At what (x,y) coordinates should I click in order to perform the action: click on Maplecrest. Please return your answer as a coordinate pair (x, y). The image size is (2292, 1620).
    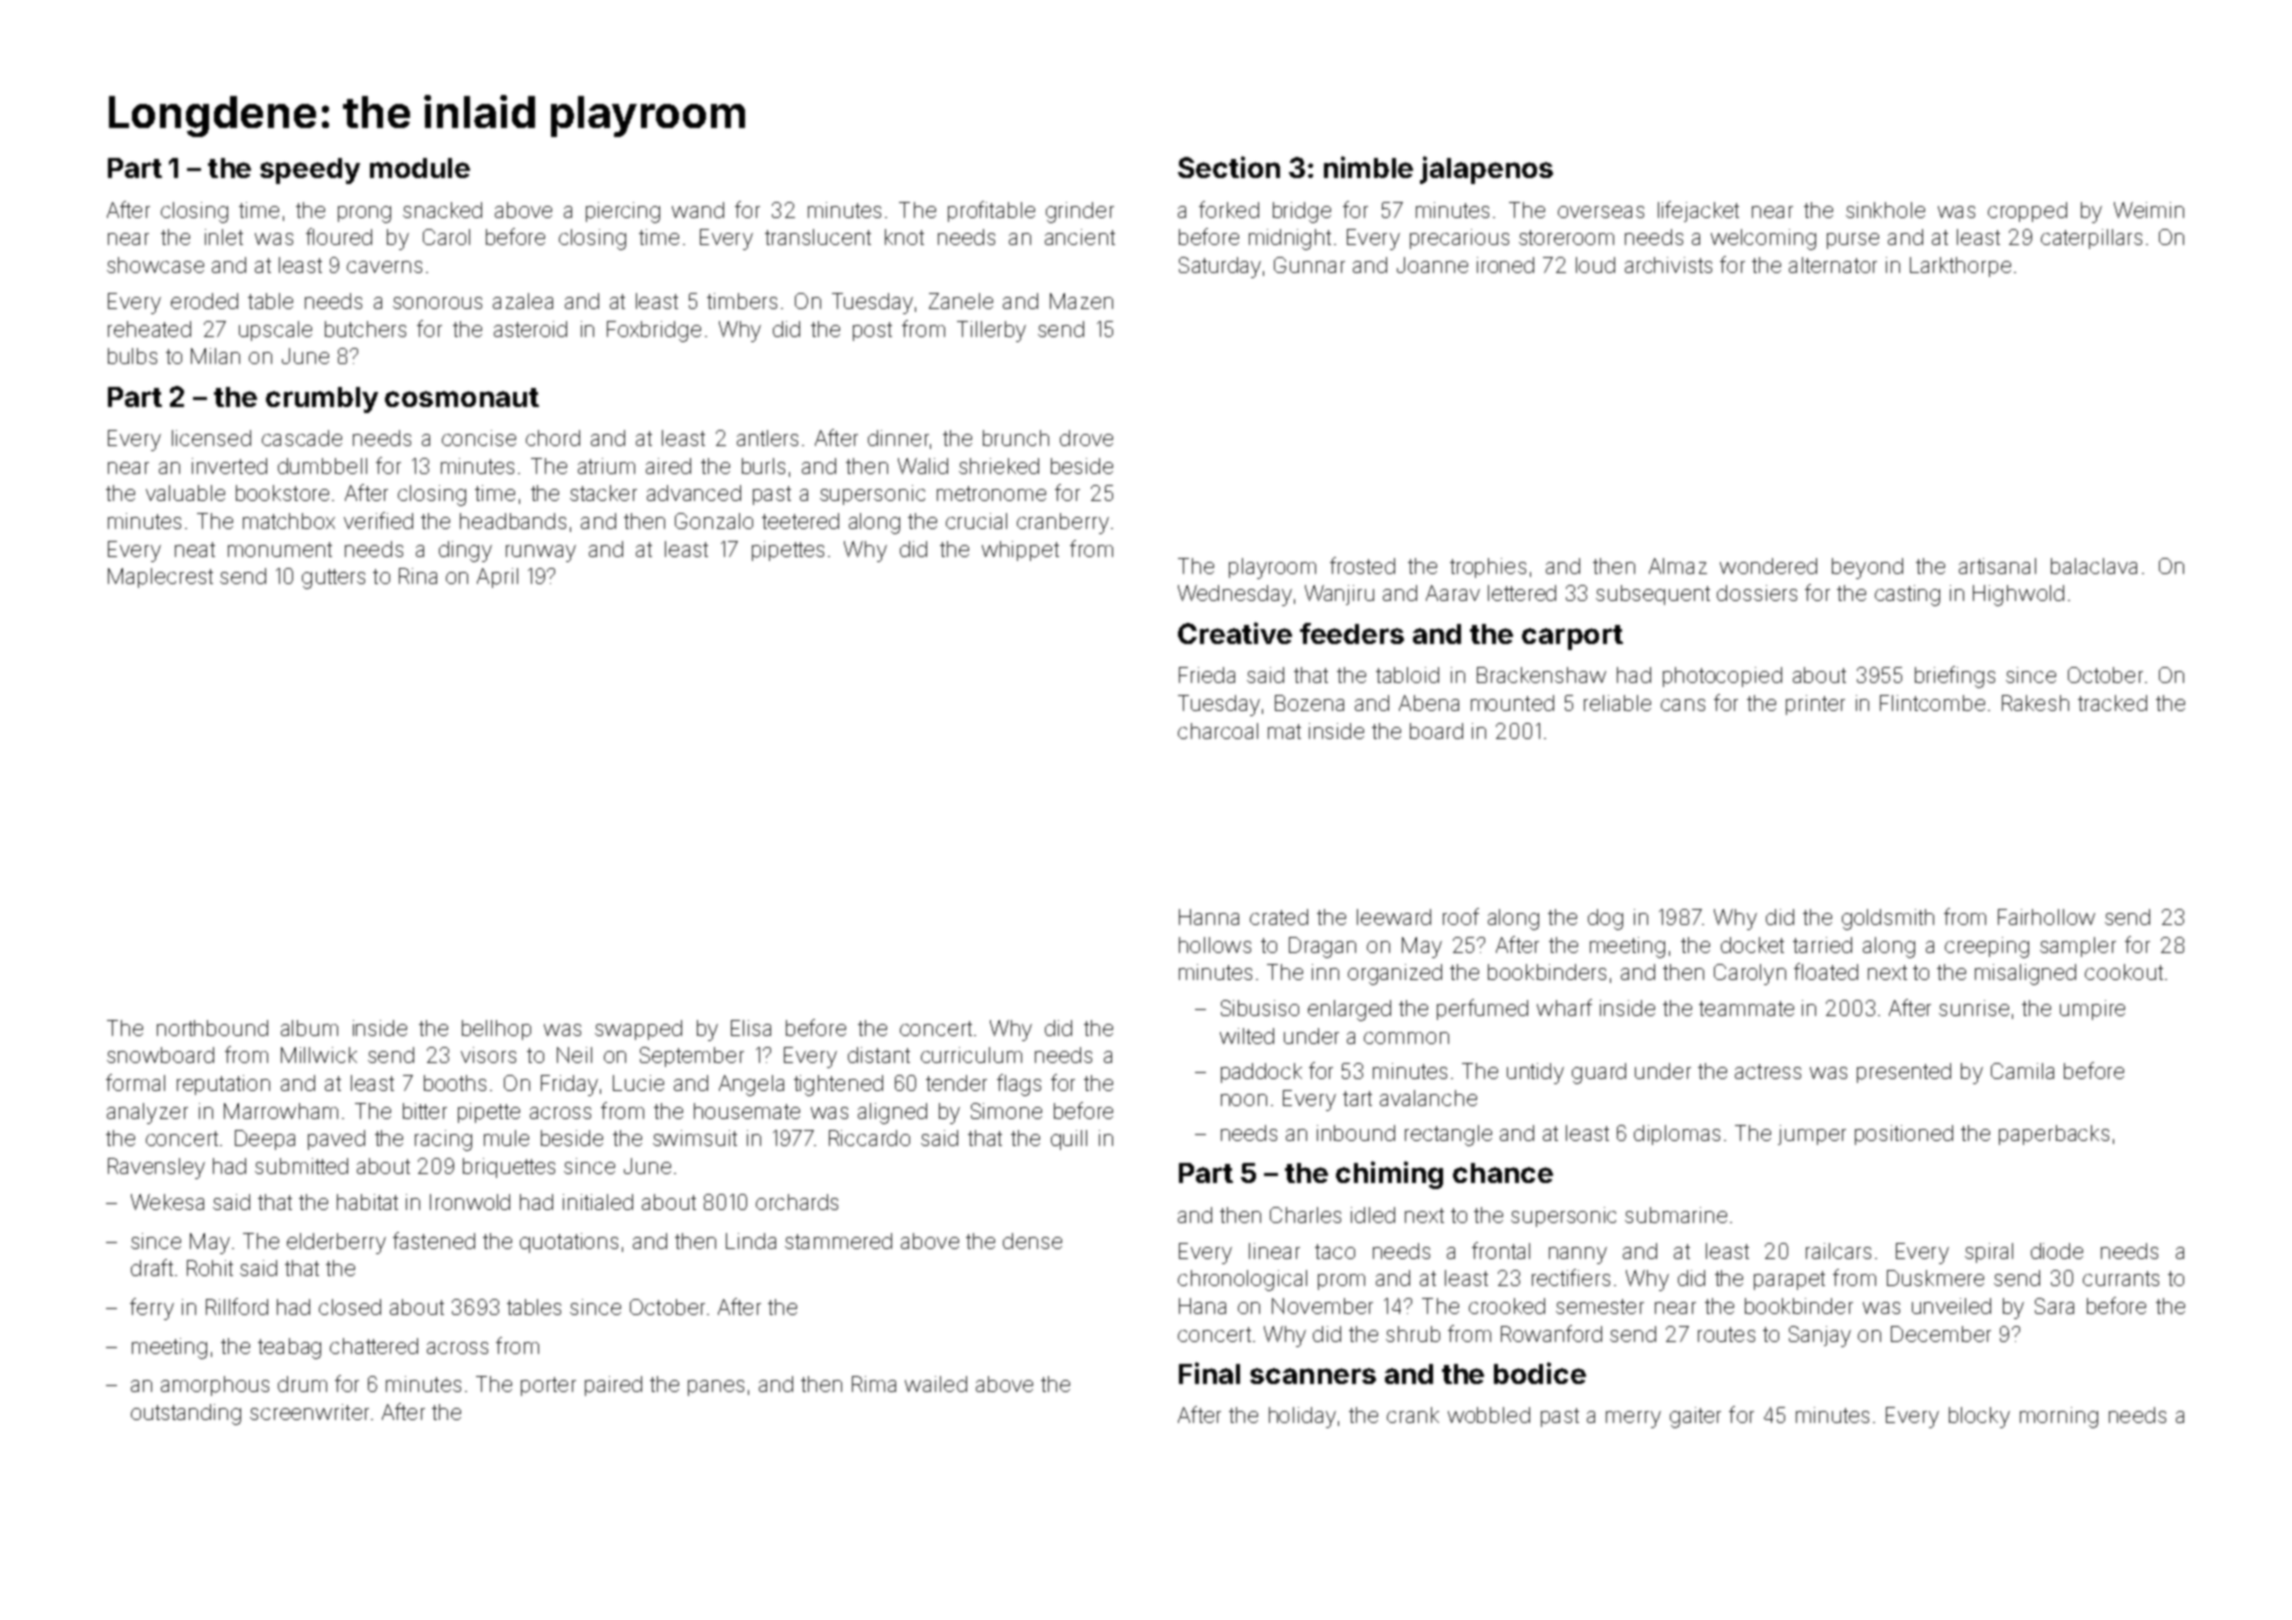
    Looking at the image, I should click on (160, 578).
